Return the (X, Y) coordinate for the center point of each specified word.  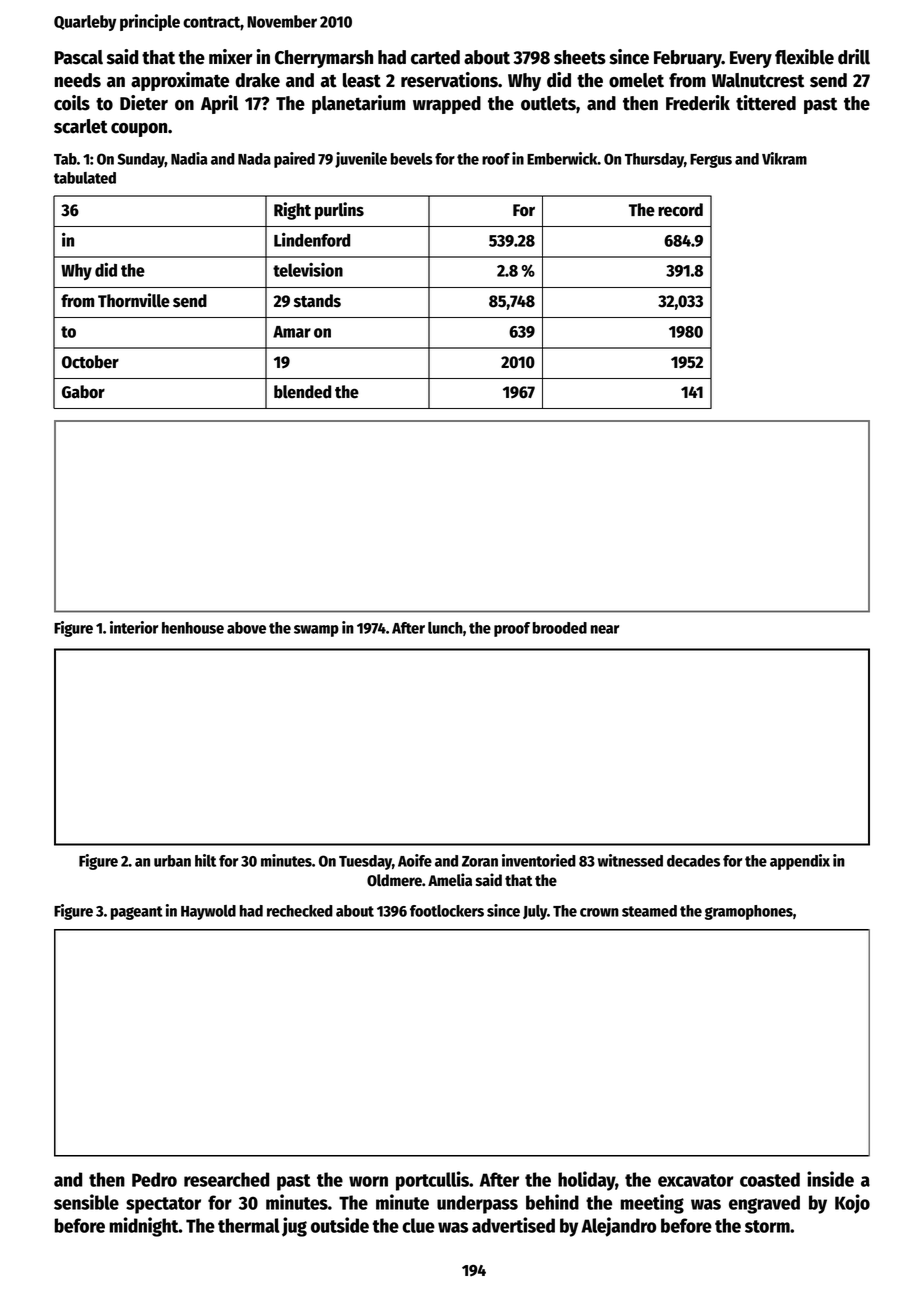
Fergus (711, 161)
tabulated (85, 178)
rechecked (300, 911)
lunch (445, 628)
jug (294, 1227)
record (680, 210)
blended (302, 392)
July (535, 912)
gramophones (749, 912)
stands (317, 301)
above (246, 628)
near (605, 629)
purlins (339, 211)
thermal (249, 1225)
